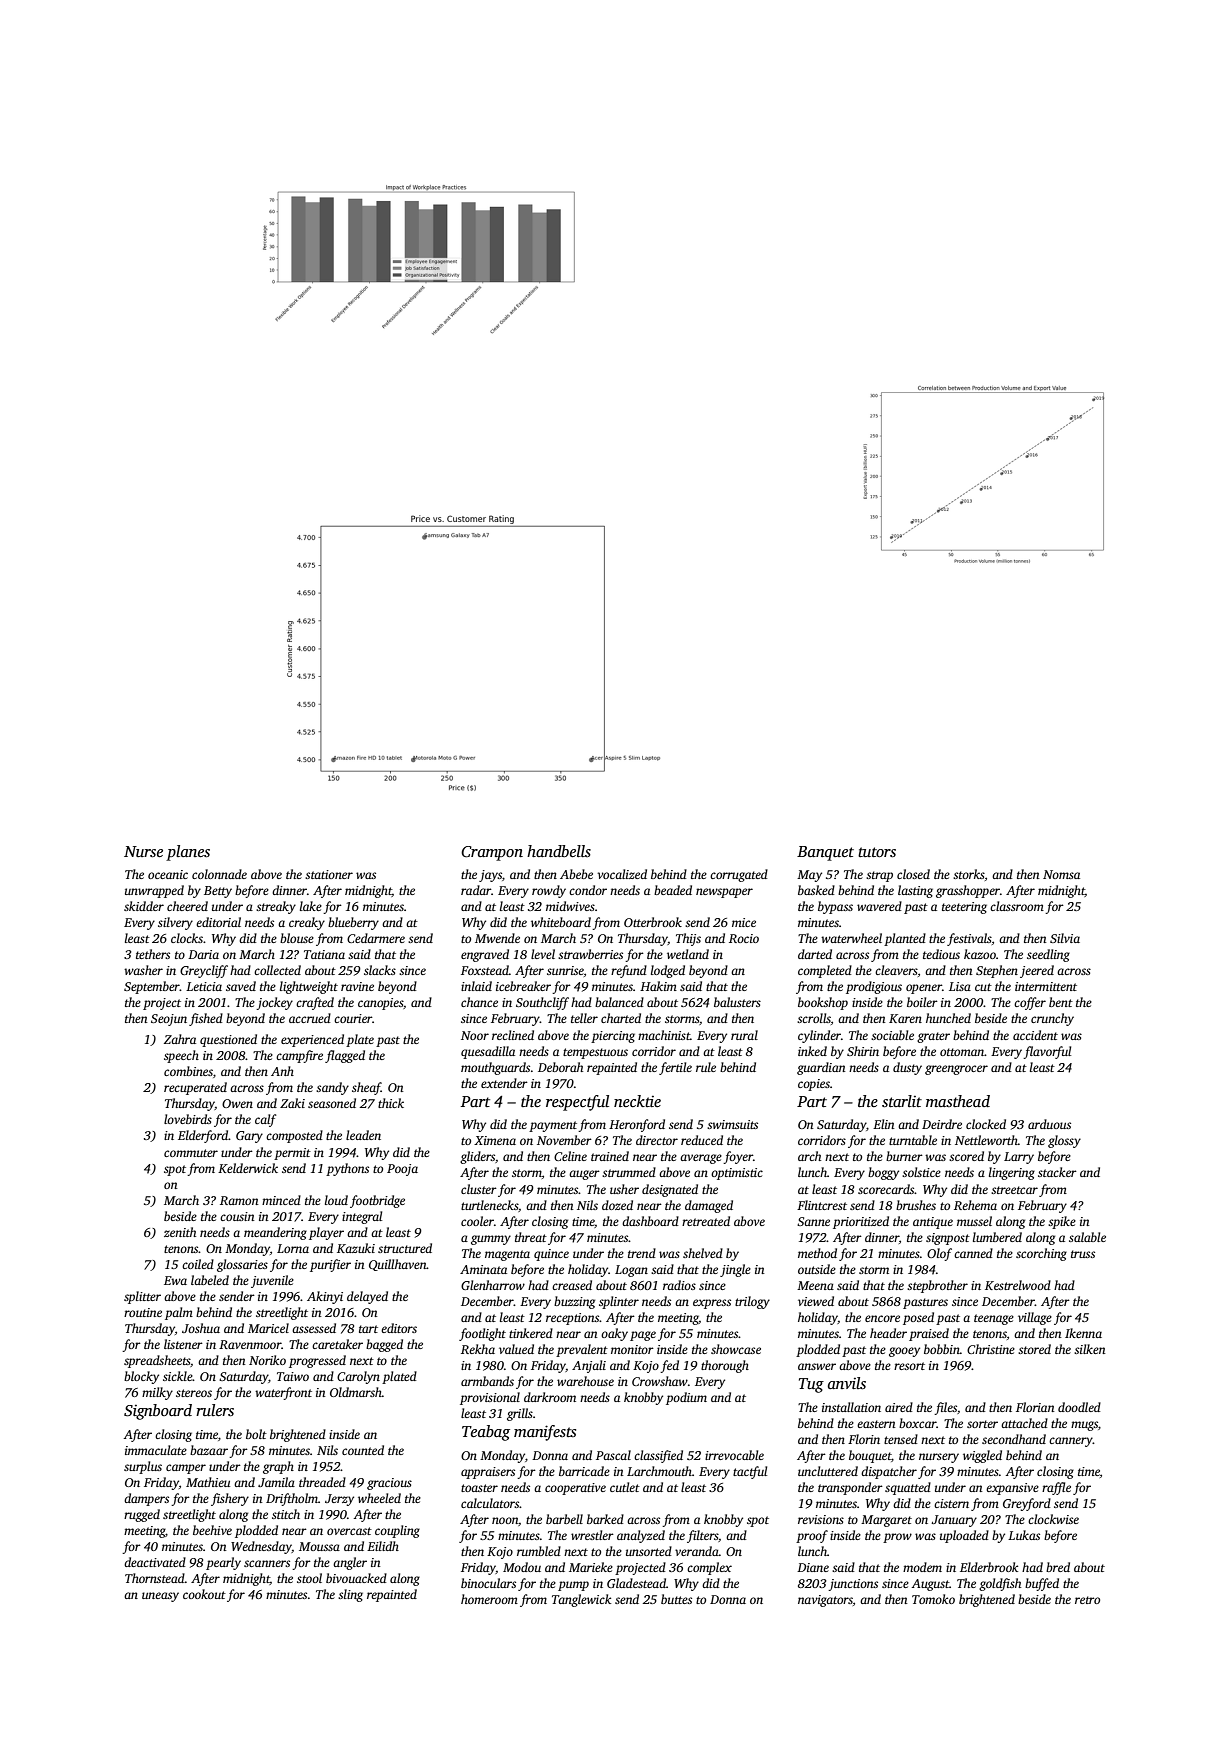 The image size is (1231, 1741). Describe the element at coordinates (725, 1366) in the page. I see `thorough` at that location.
